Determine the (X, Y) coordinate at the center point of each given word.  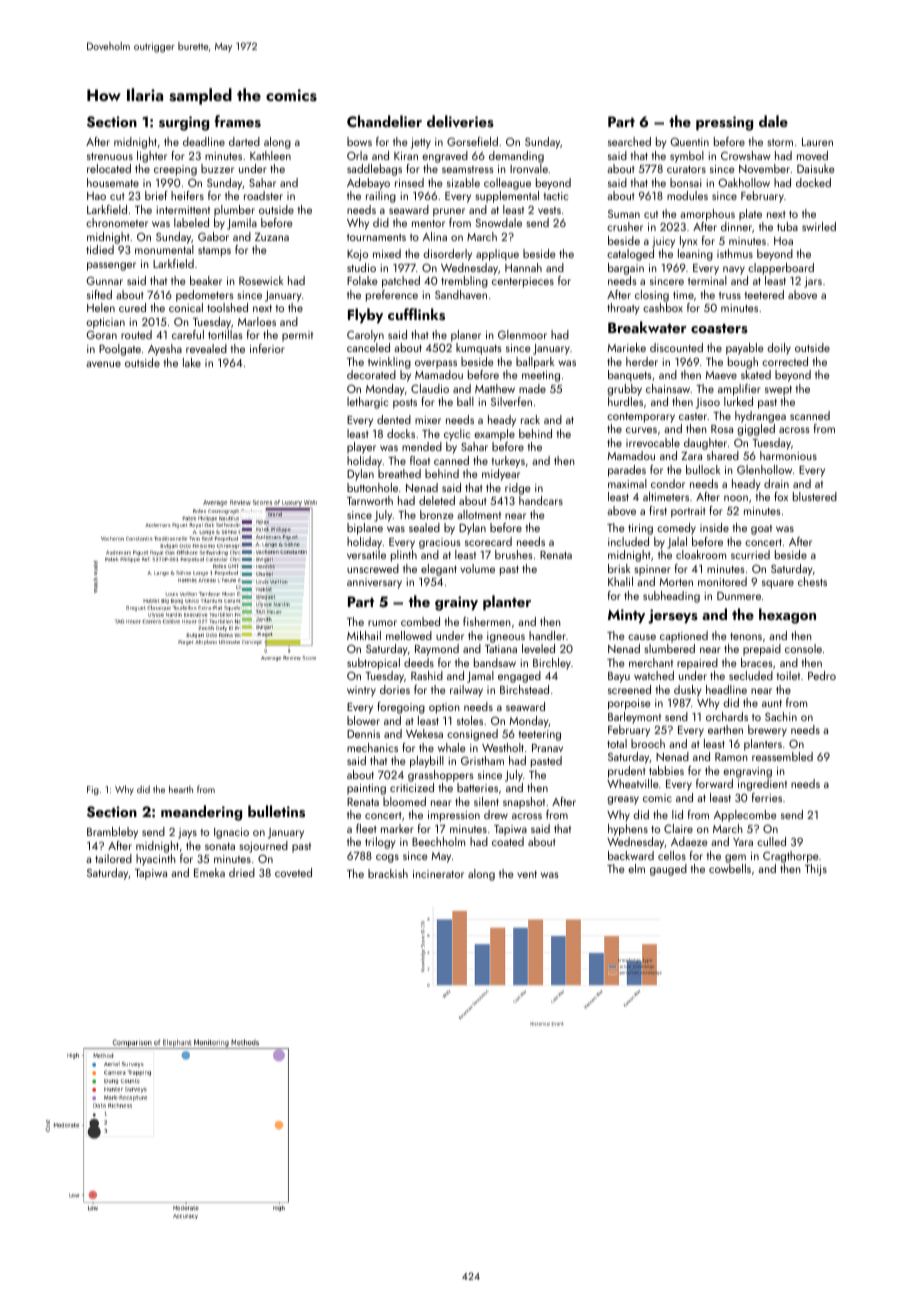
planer (466, 336)
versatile (366, 554)
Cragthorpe (790, 857)
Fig (93, 790)
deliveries (460, 121)
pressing (724, 123)
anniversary (374, 583)
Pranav (547, 748)
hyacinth (156, 860)
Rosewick (261, 280)
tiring (640, 529)
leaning (695, 255)
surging (184, 123)
